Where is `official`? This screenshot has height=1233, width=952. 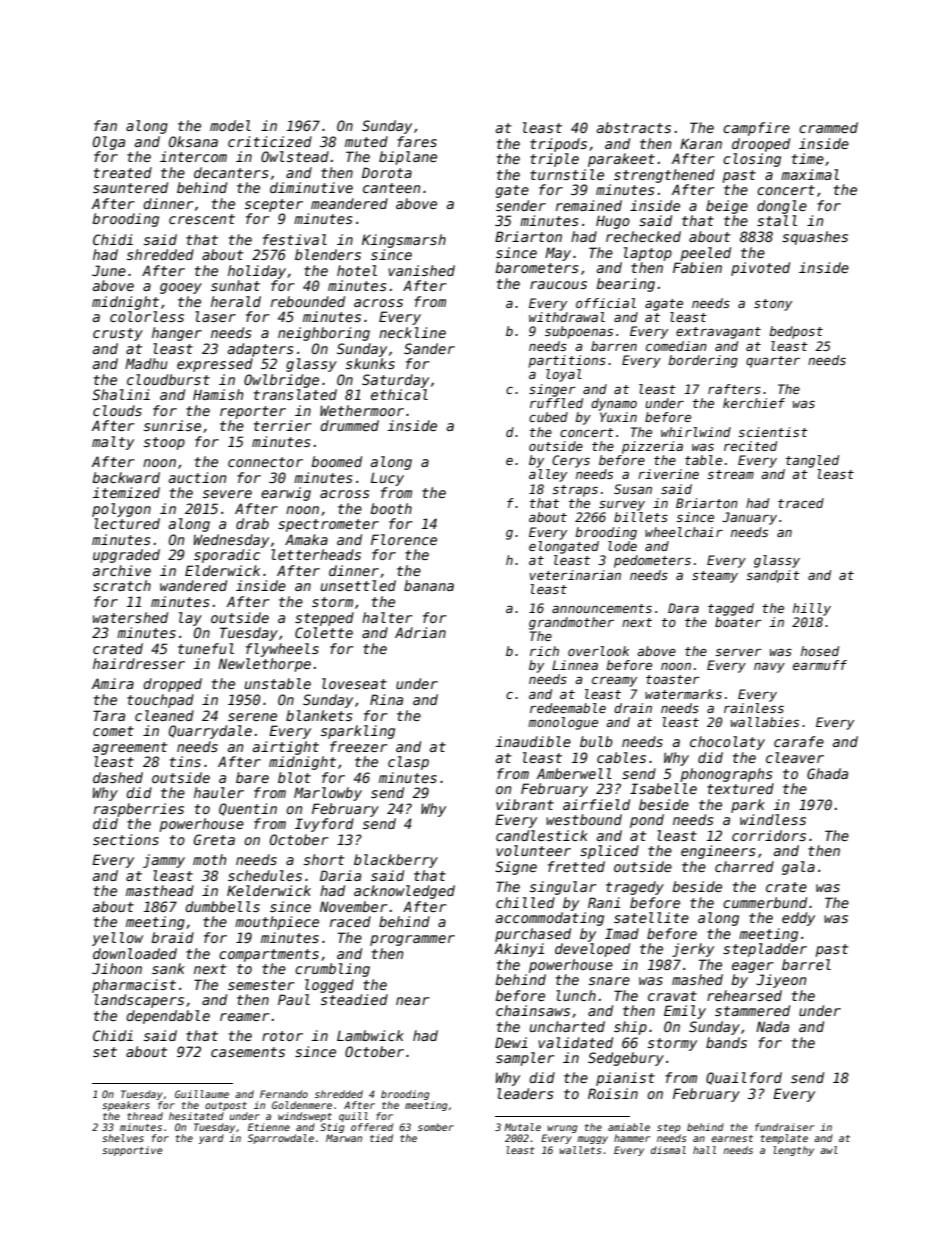 official is located at coordinates (606, 303).
